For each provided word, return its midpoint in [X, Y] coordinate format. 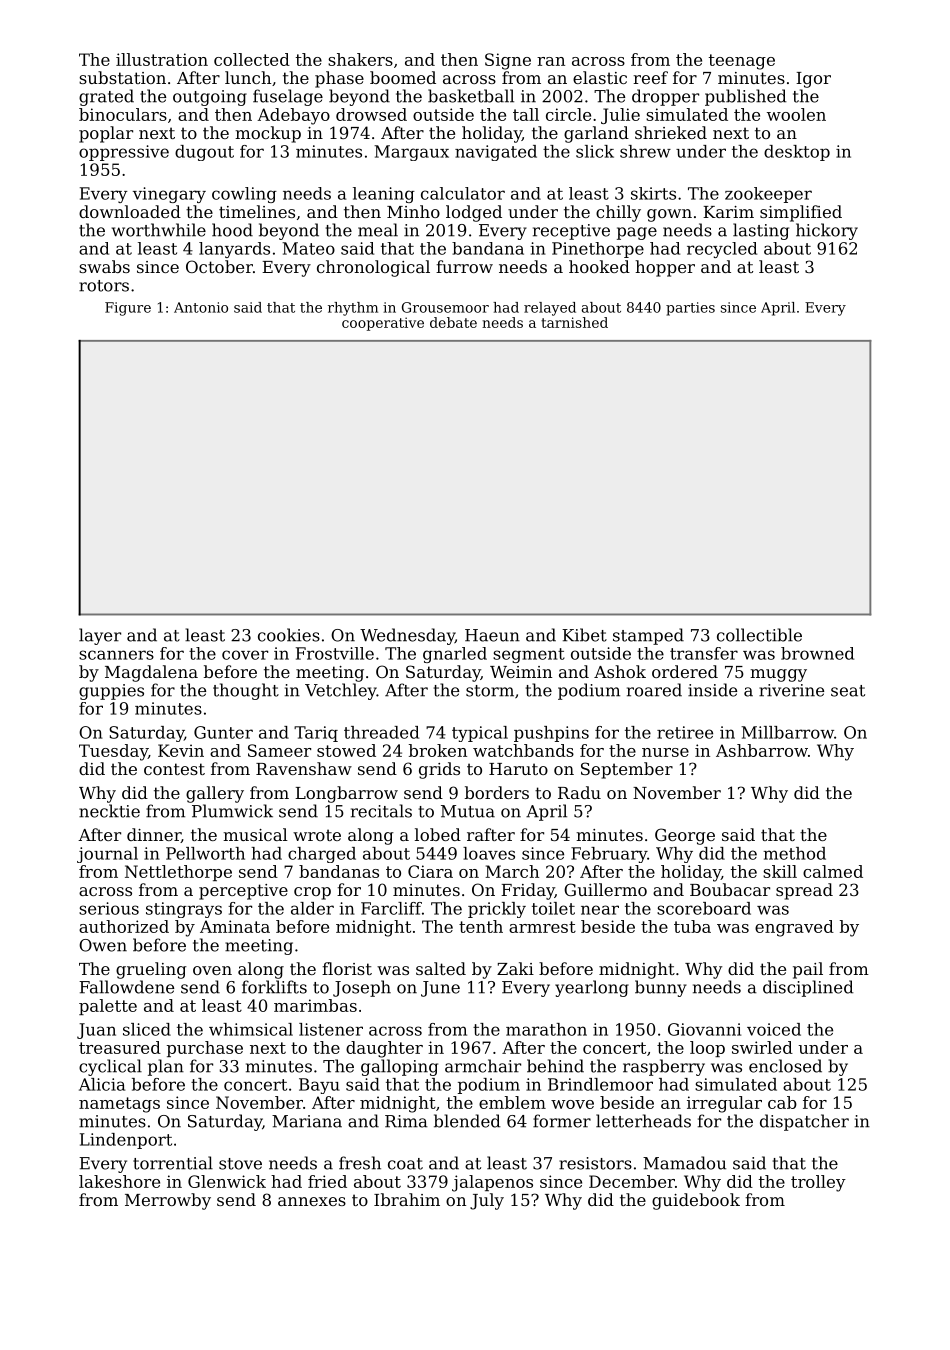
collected [252, 59]
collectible [759, 635]
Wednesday [407, 636]
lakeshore [119, 1181]
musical [255, 834]
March [512, 871]
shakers [360, 59]
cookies [289, 635]
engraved [794, 928]
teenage [742, 62]
